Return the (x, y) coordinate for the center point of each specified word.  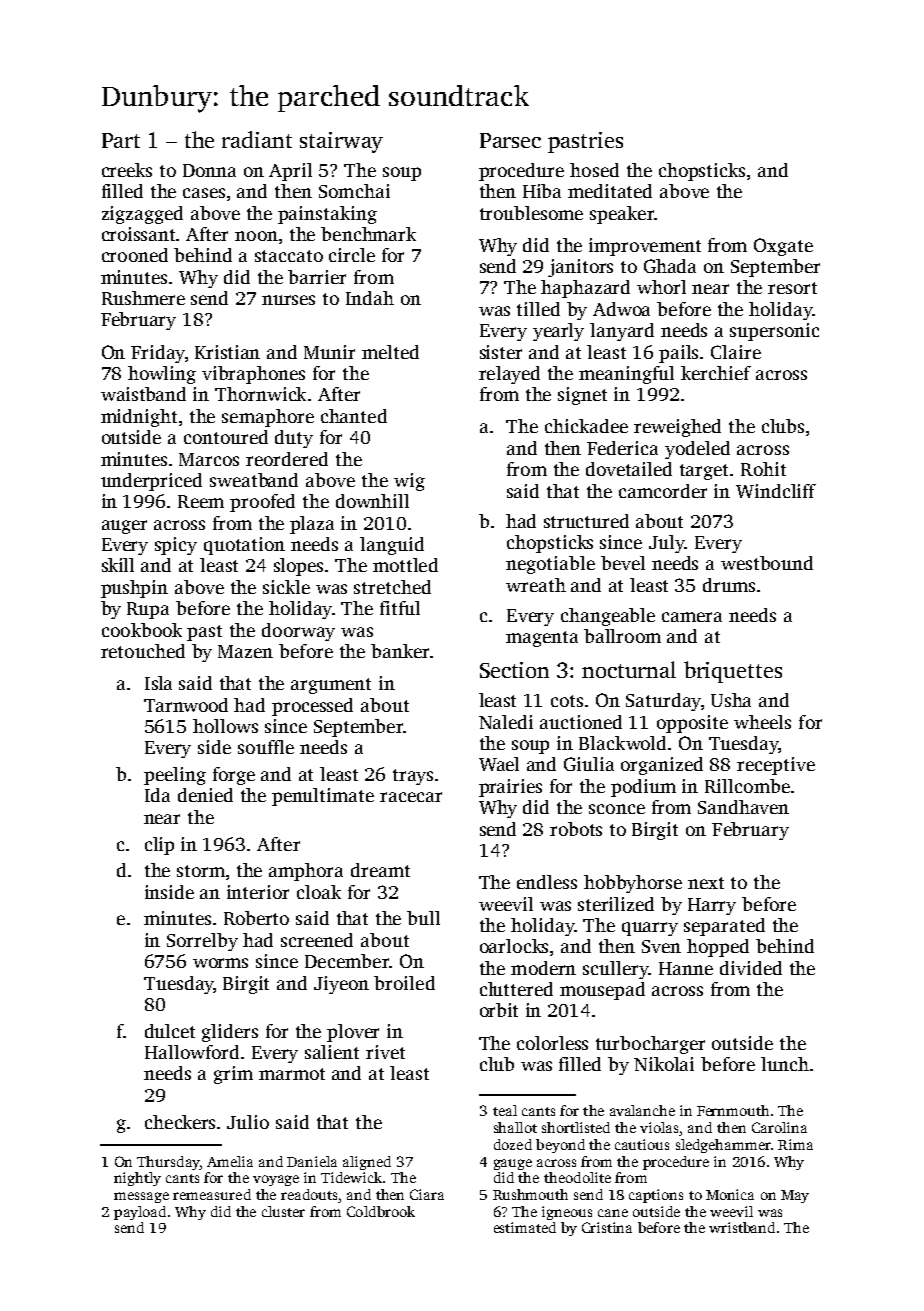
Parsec (510, 140)
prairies (510, 788)
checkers (180, 1122)
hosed (594, 170)
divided (751, 968)
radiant (257, 139)
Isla (158, 683)
